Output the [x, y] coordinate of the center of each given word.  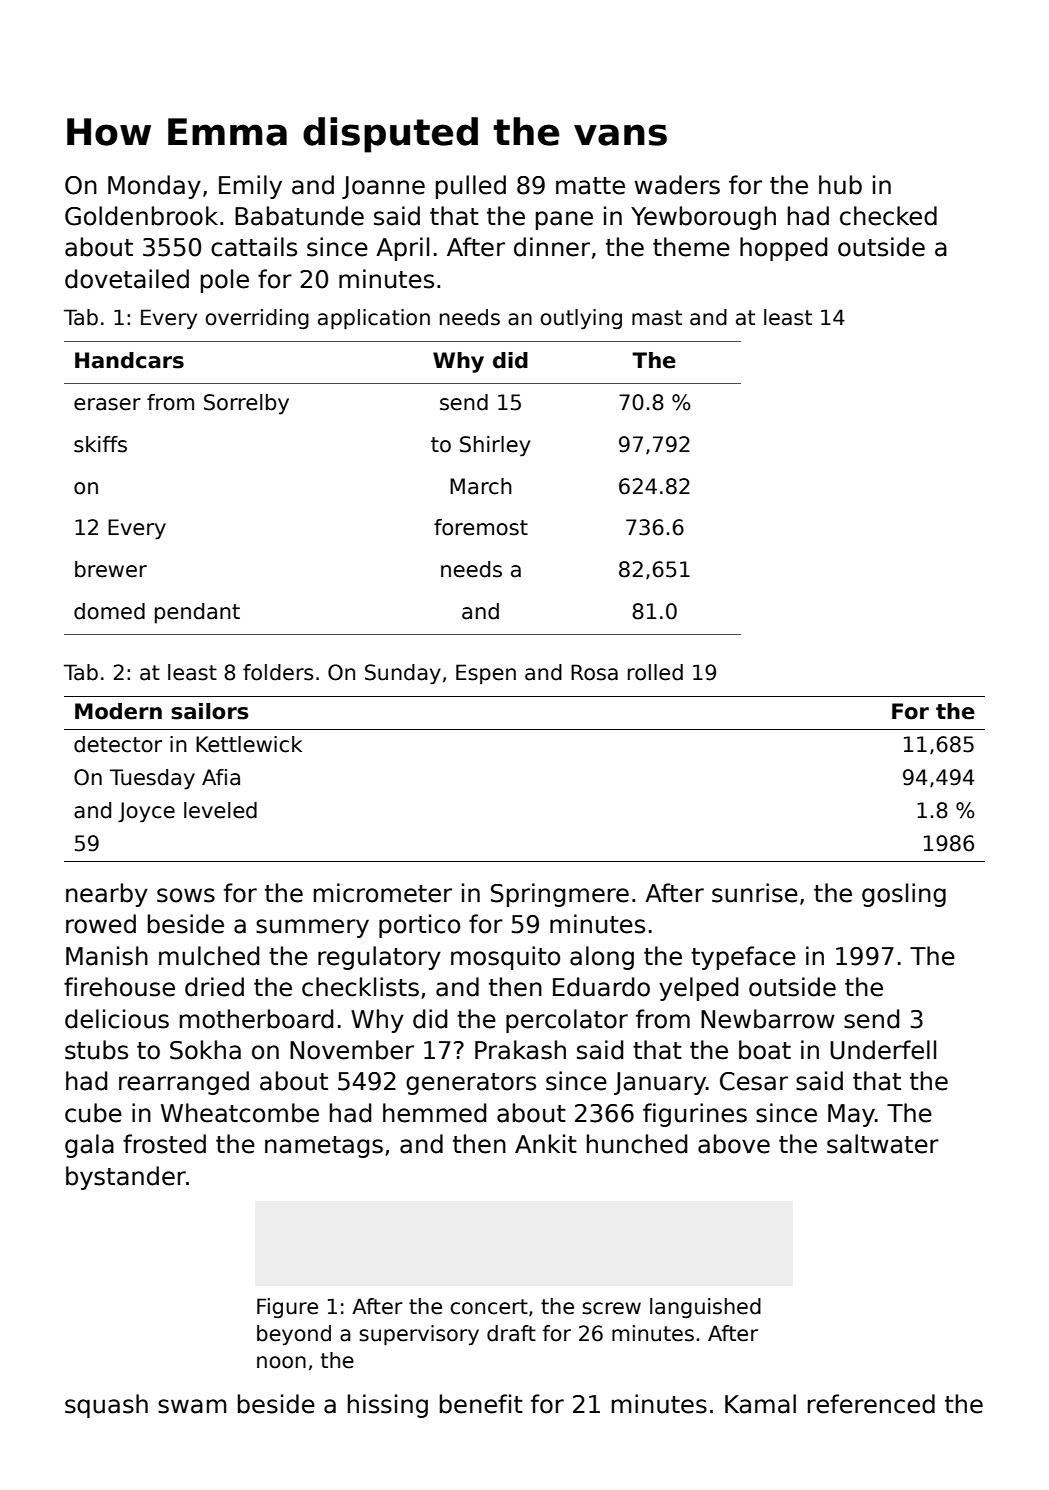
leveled [220, 810]
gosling [904, 895]
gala [89, 1146]
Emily [250, 187]
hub [840, 185]
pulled [471, 187]
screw [611, 1308]
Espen [486, 674]
